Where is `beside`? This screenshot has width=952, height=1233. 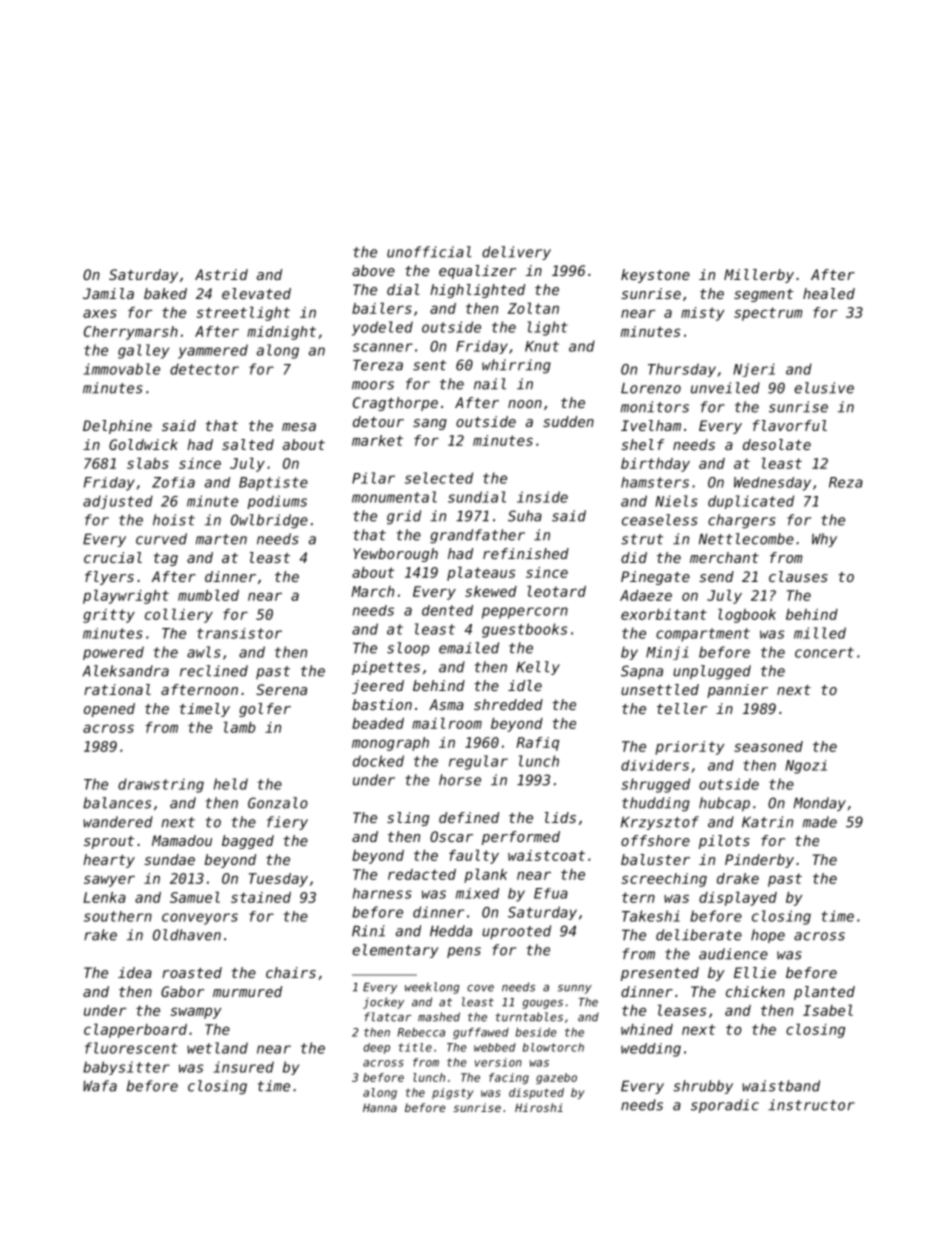 beside is located at coordinates (536, 1032).
